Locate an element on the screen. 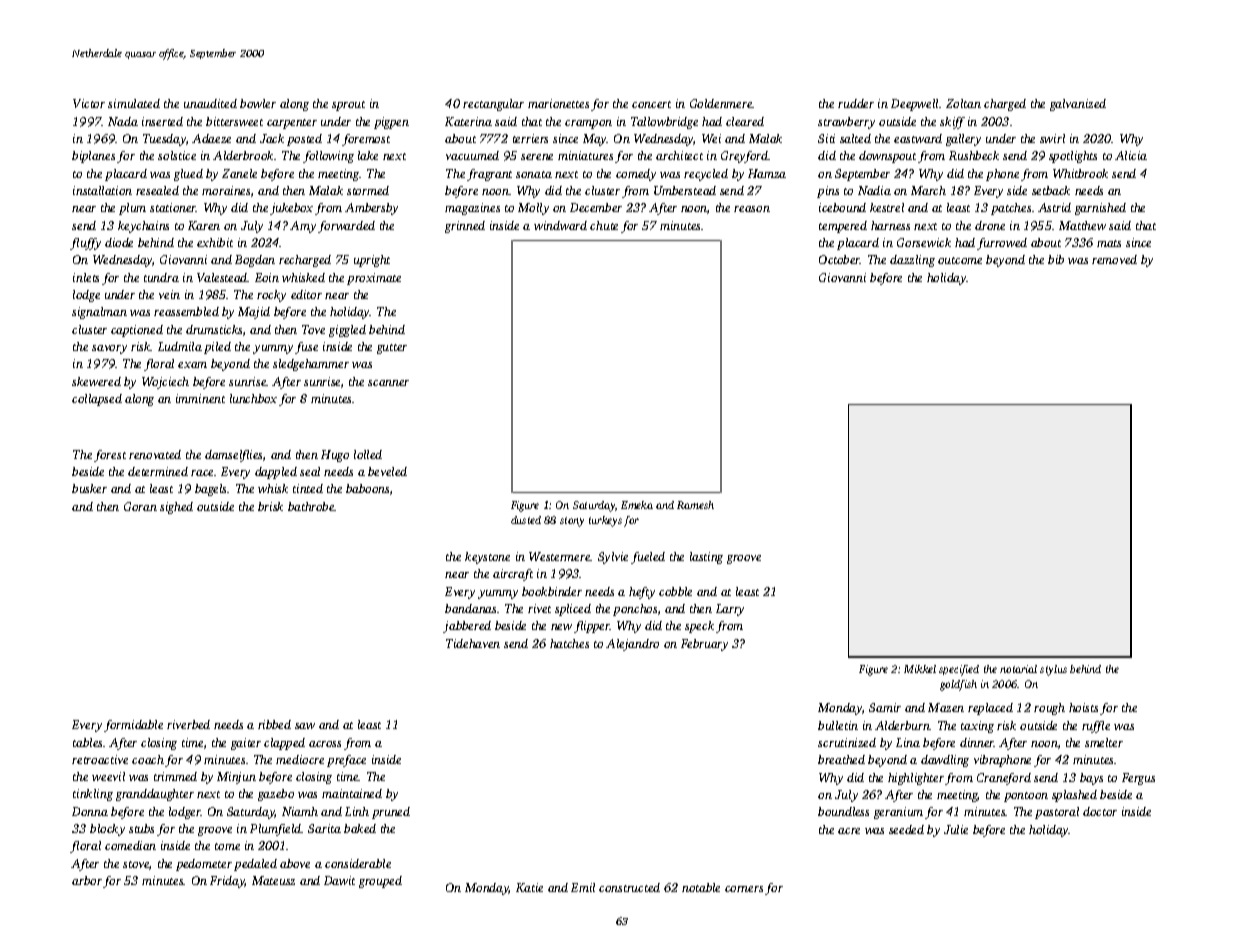  biplanes is located at coordinates (93, 157).
